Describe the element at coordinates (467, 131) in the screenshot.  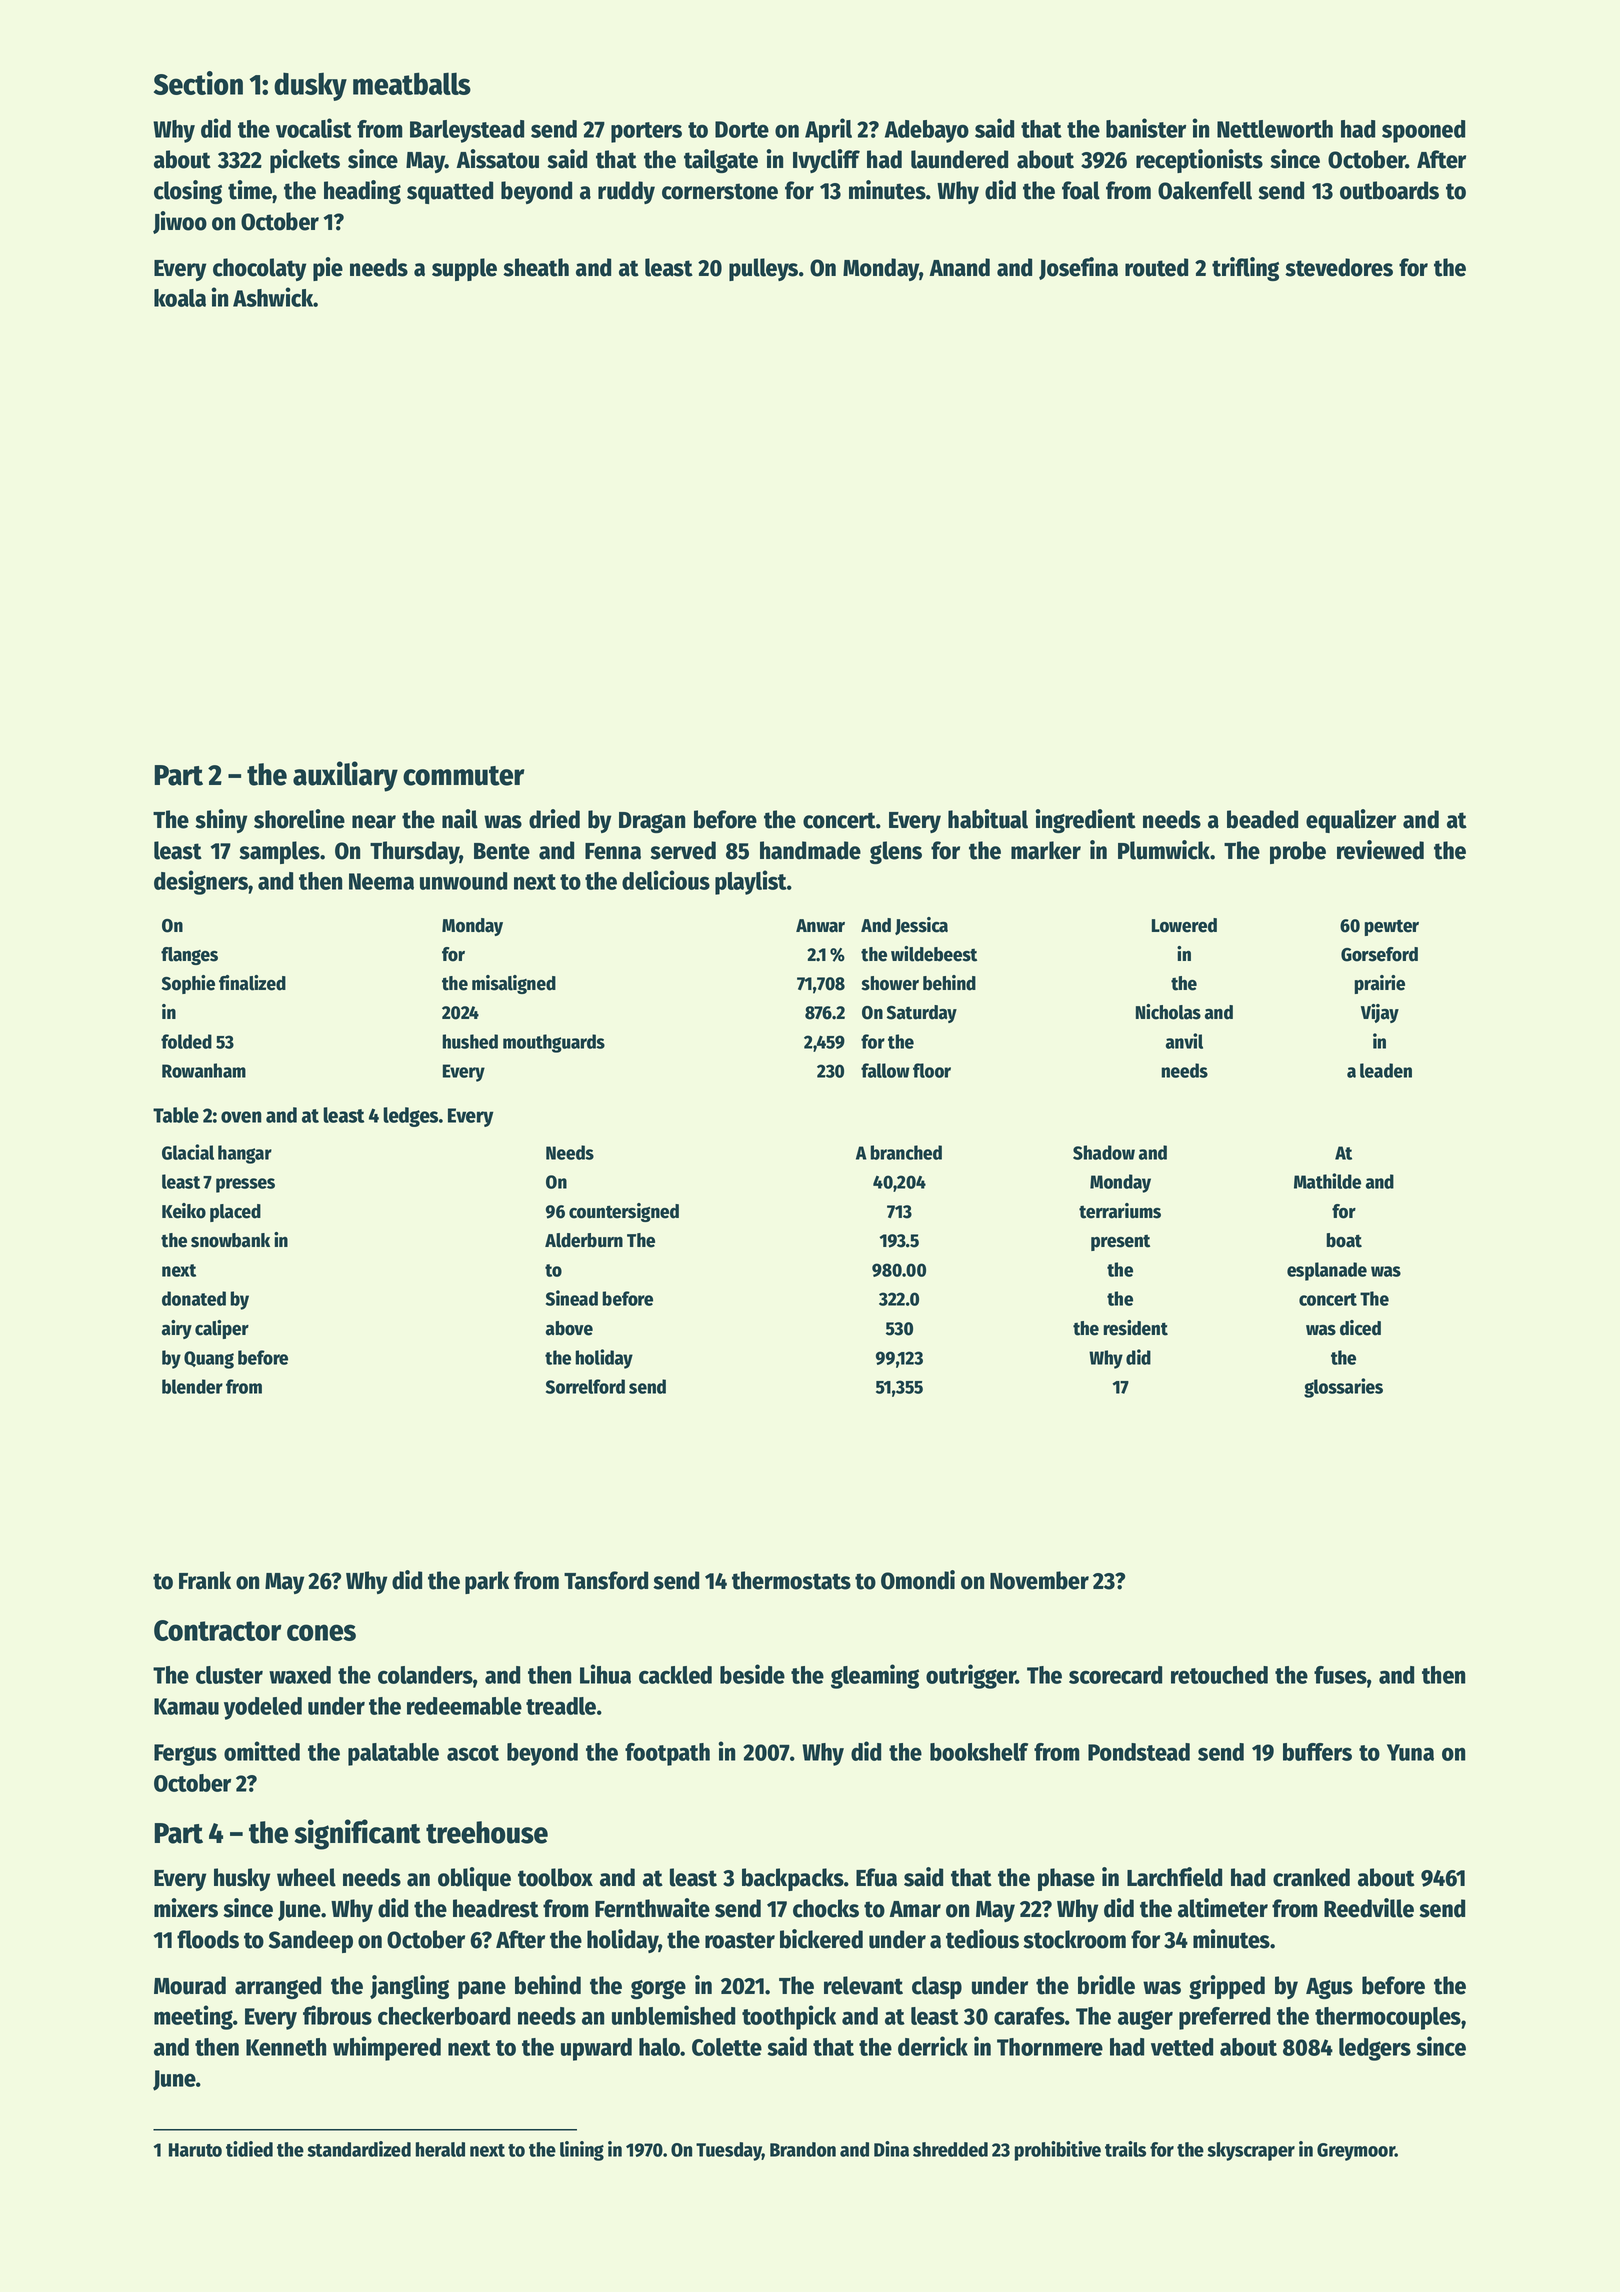
I see `Barleystead` at that location.
